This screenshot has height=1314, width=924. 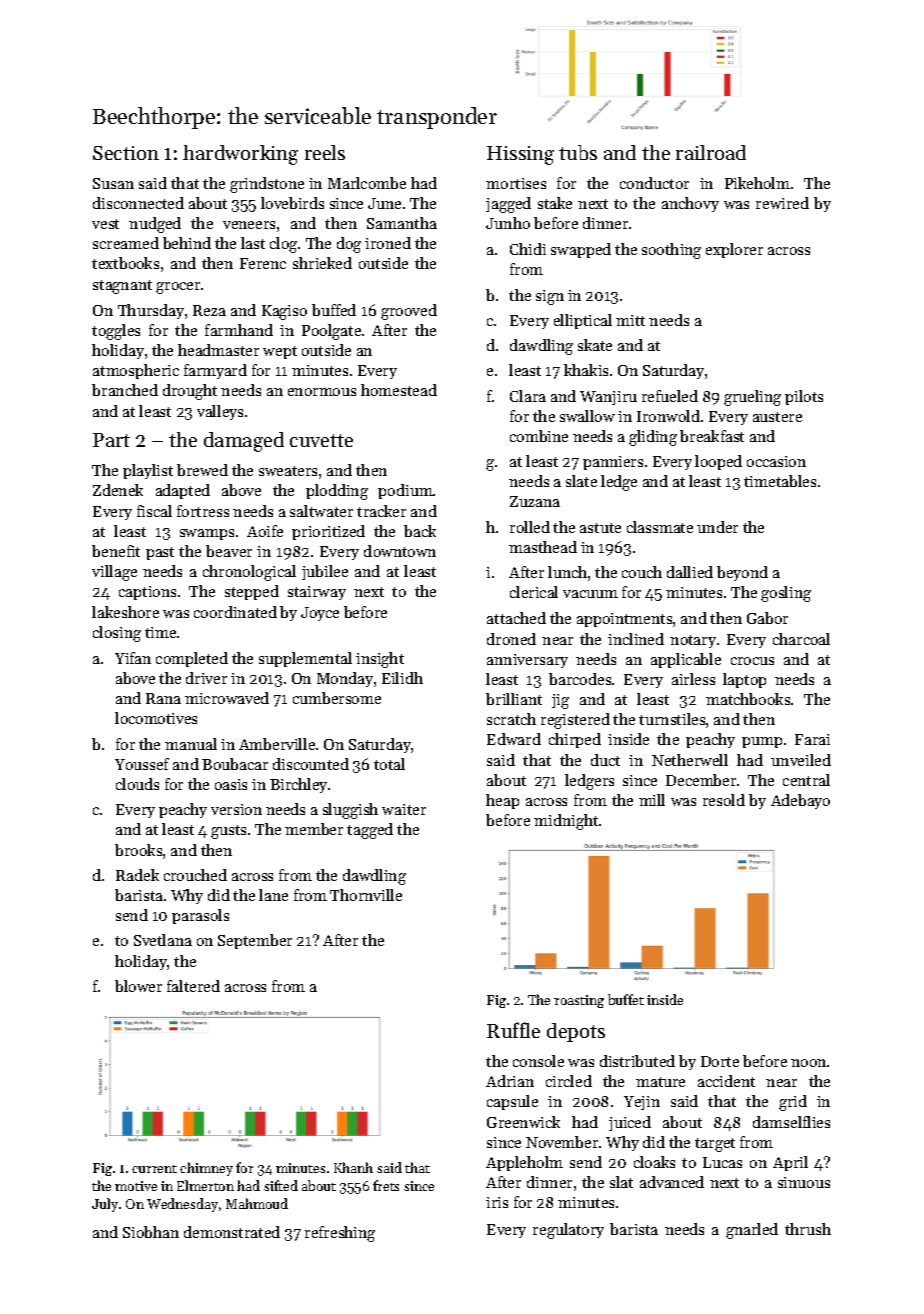 I want to click on insight, so click(x=380, y=660).
